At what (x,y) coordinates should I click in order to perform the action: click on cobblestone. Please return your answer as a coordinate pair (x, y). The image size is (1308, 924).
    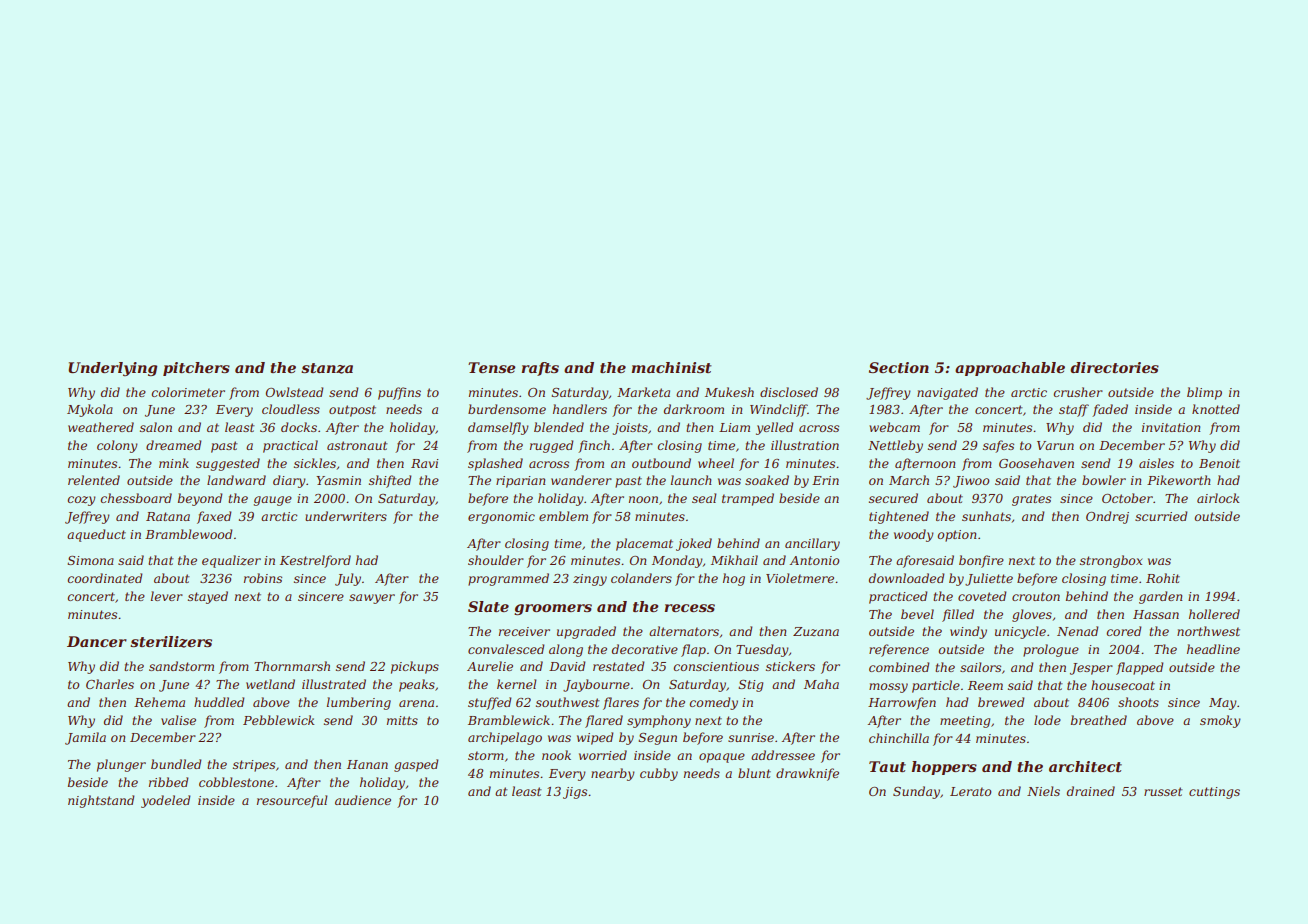
    Looking at the image, I should click on (236, 782).
